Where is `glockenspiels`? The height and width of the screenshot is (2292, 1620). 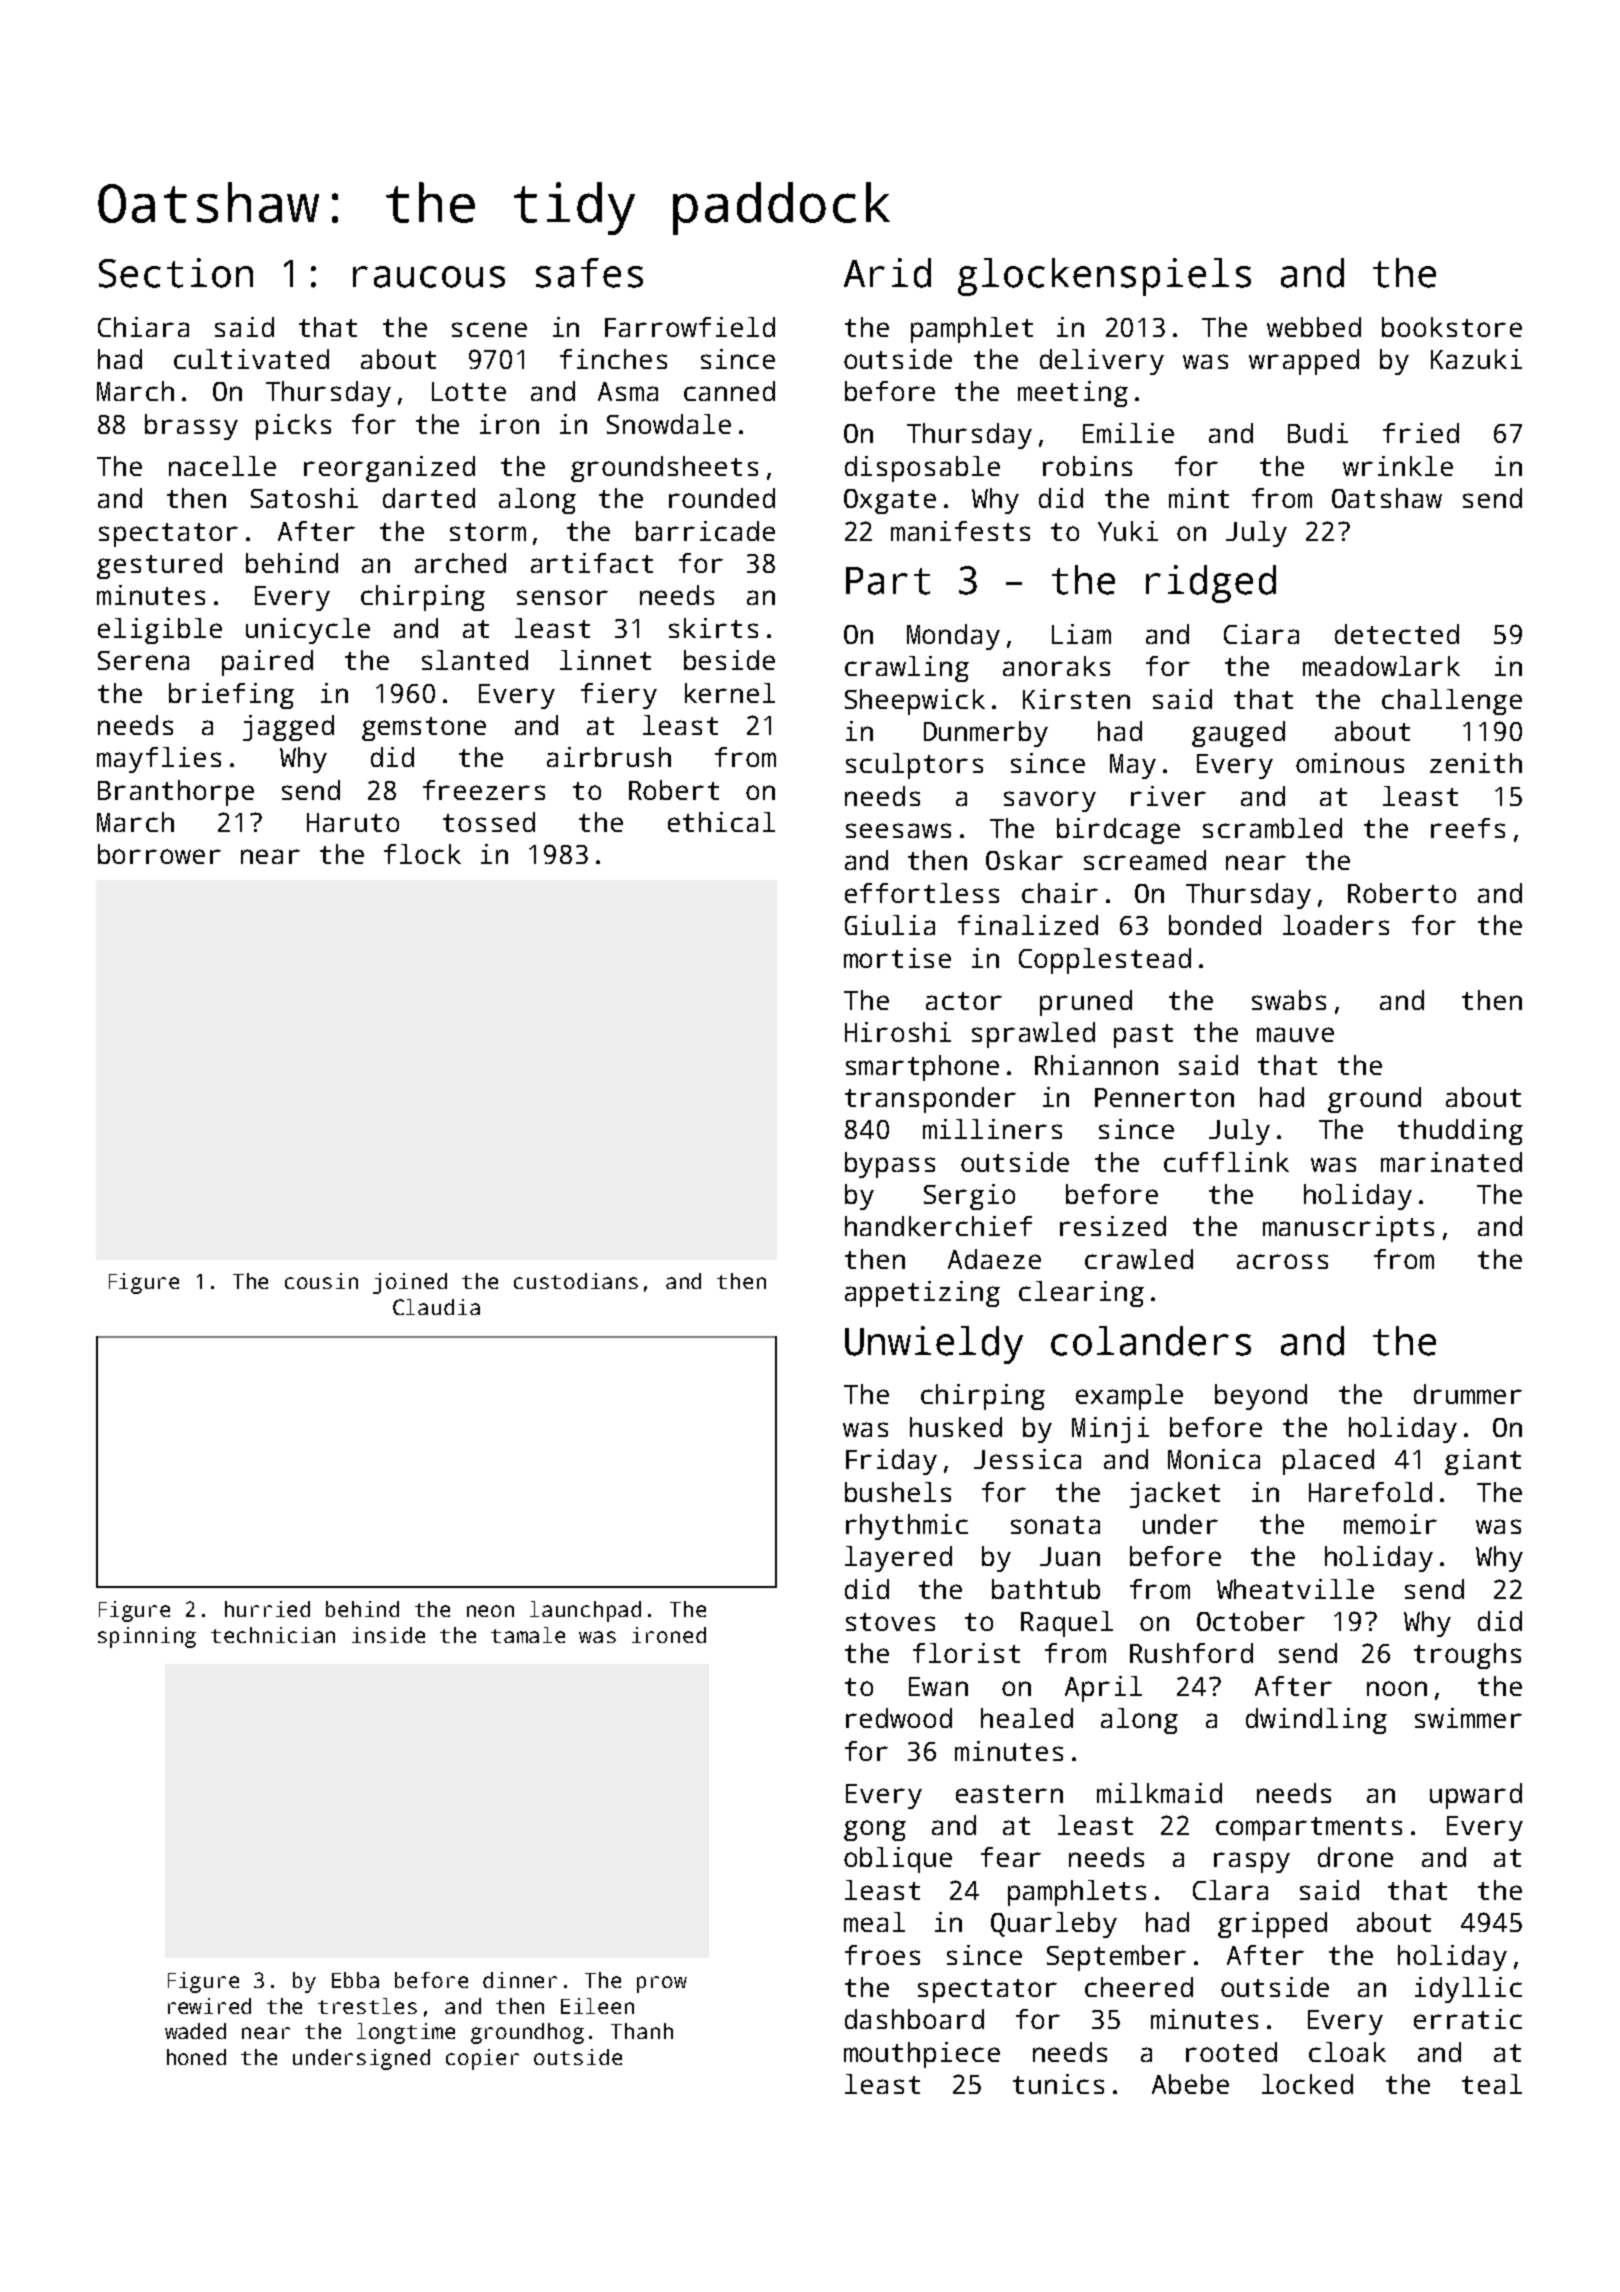
glockenspiels is located at coordinates (1104, 277).
